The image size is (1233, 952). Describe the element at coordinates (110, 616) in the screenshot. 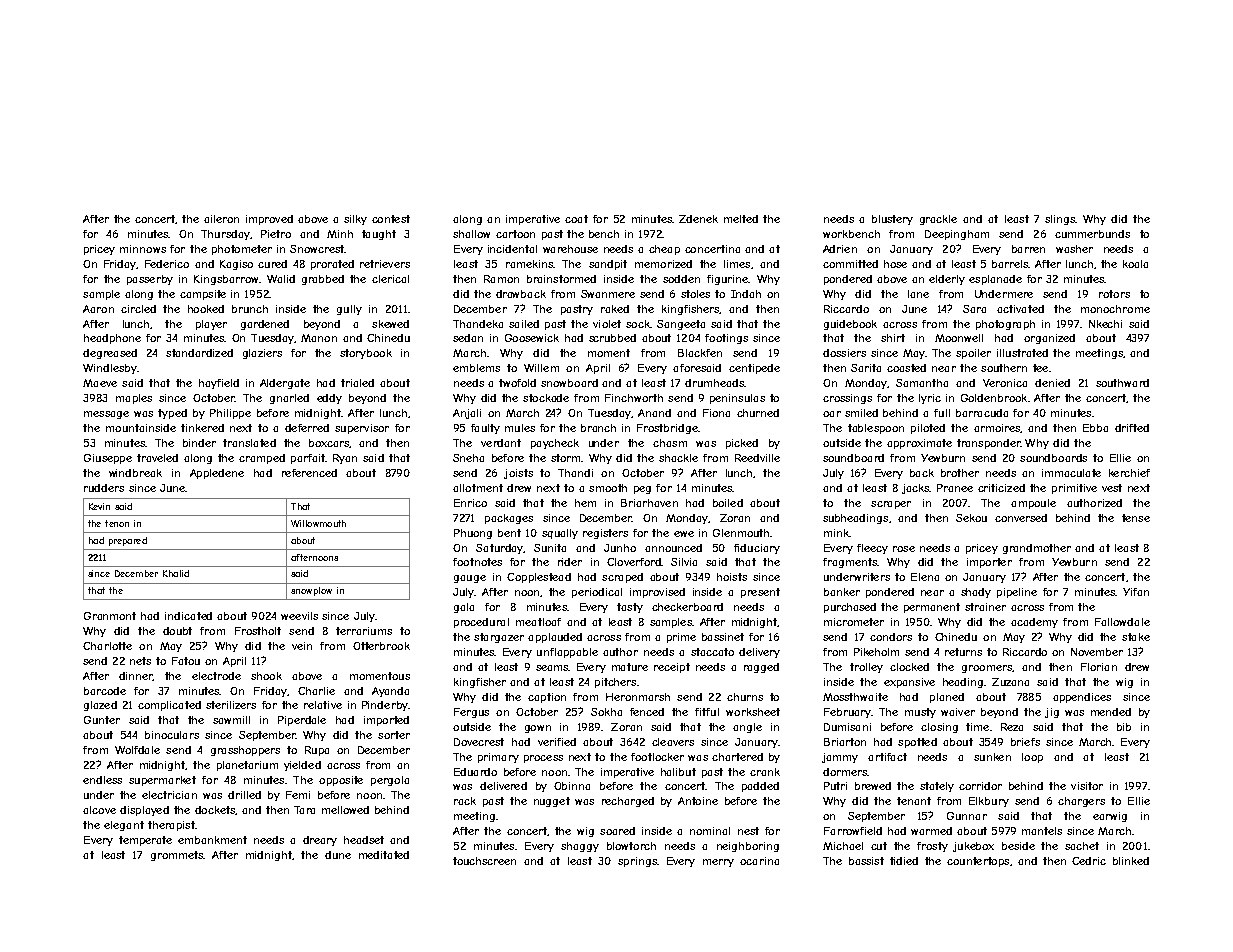

I see `Granmont` at that location.
